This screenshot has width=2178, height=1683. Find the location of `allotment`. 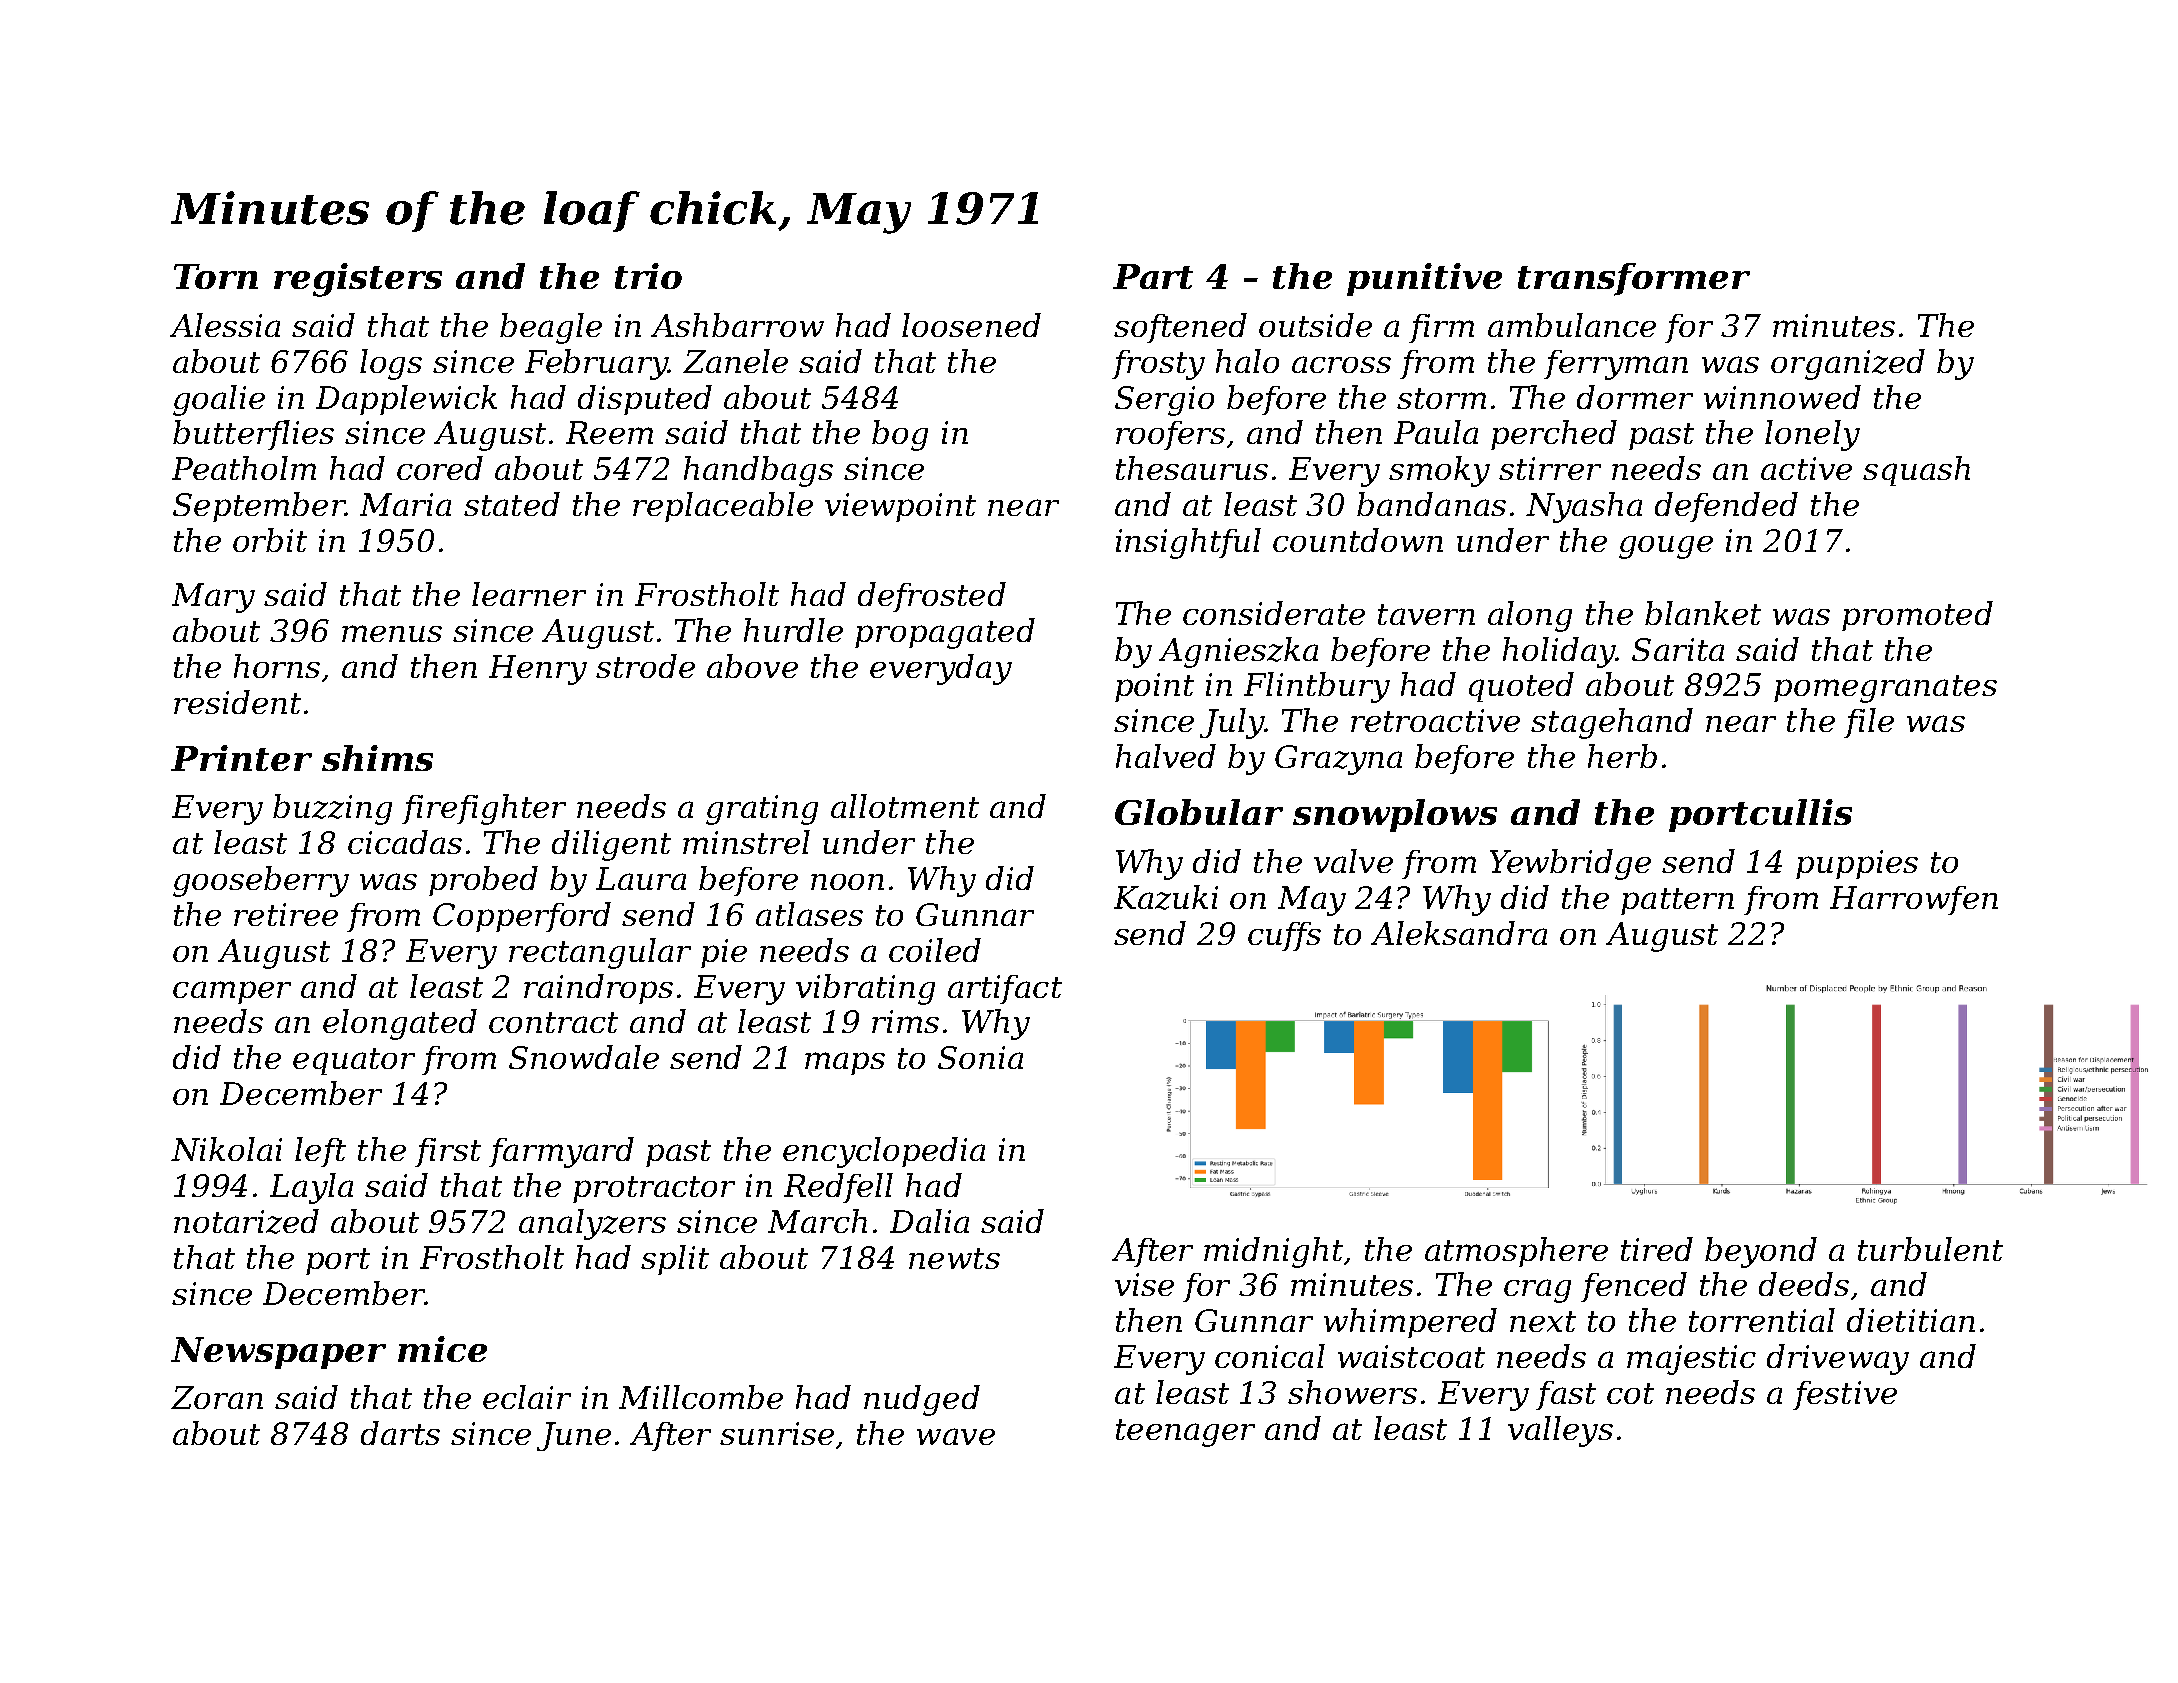

allotment is located at coordinates (905, 806).
